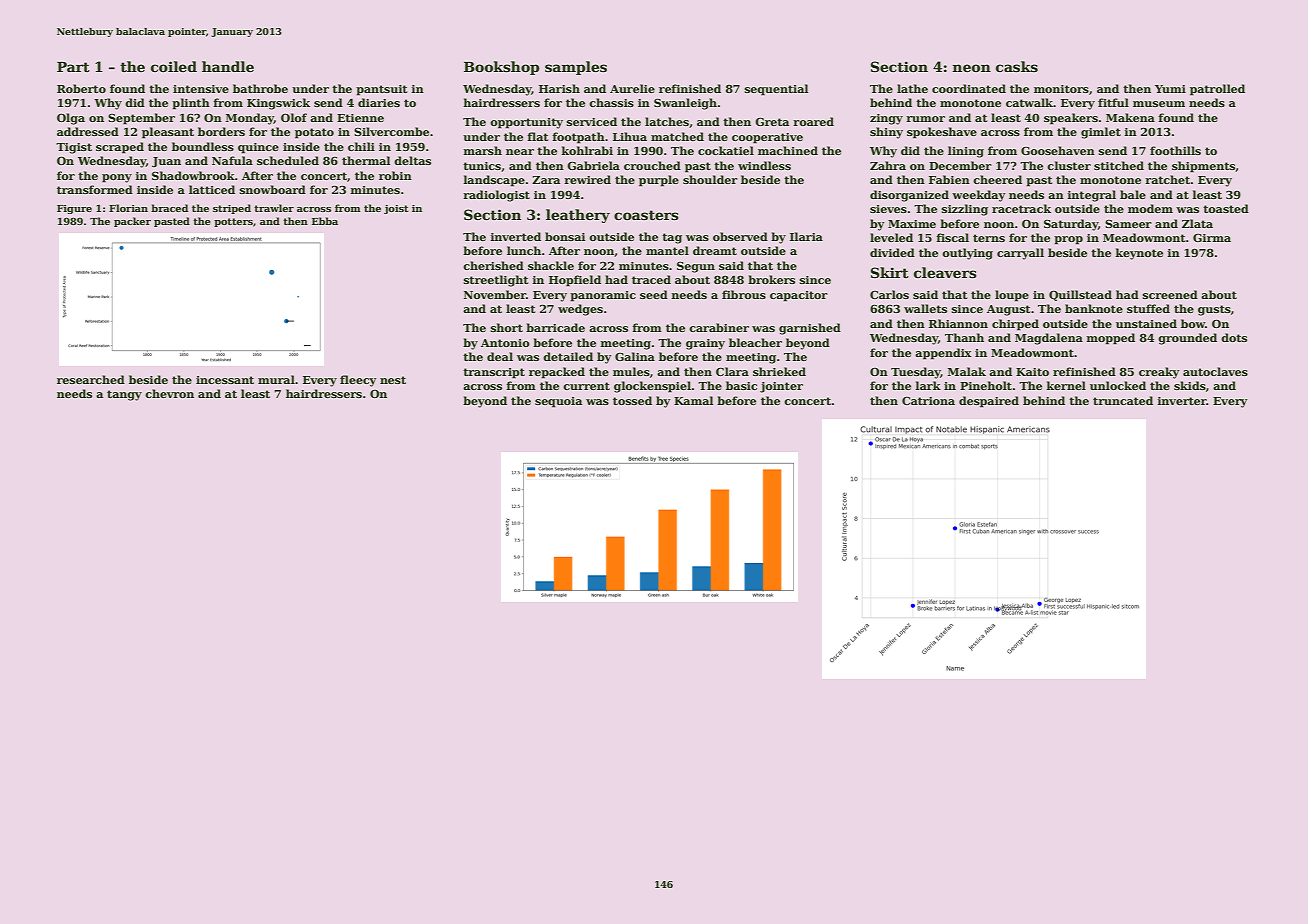 The height and width of the screenshot is (924, 1308). I want to click on Greta, so click(772, 122).
